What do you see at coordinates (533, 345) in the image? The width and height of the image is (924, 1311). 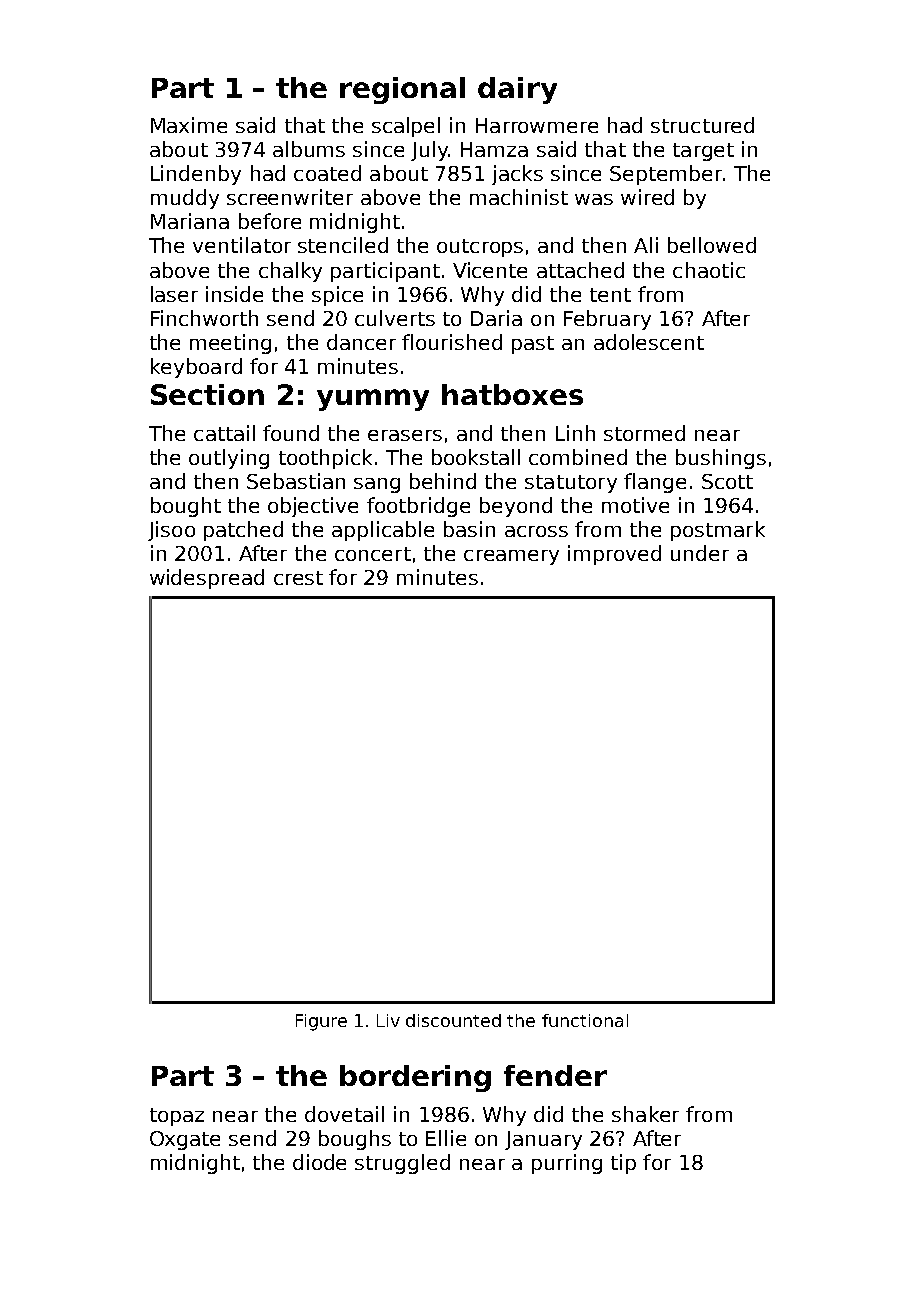 I see `past` at bounding box center [533, 345].
